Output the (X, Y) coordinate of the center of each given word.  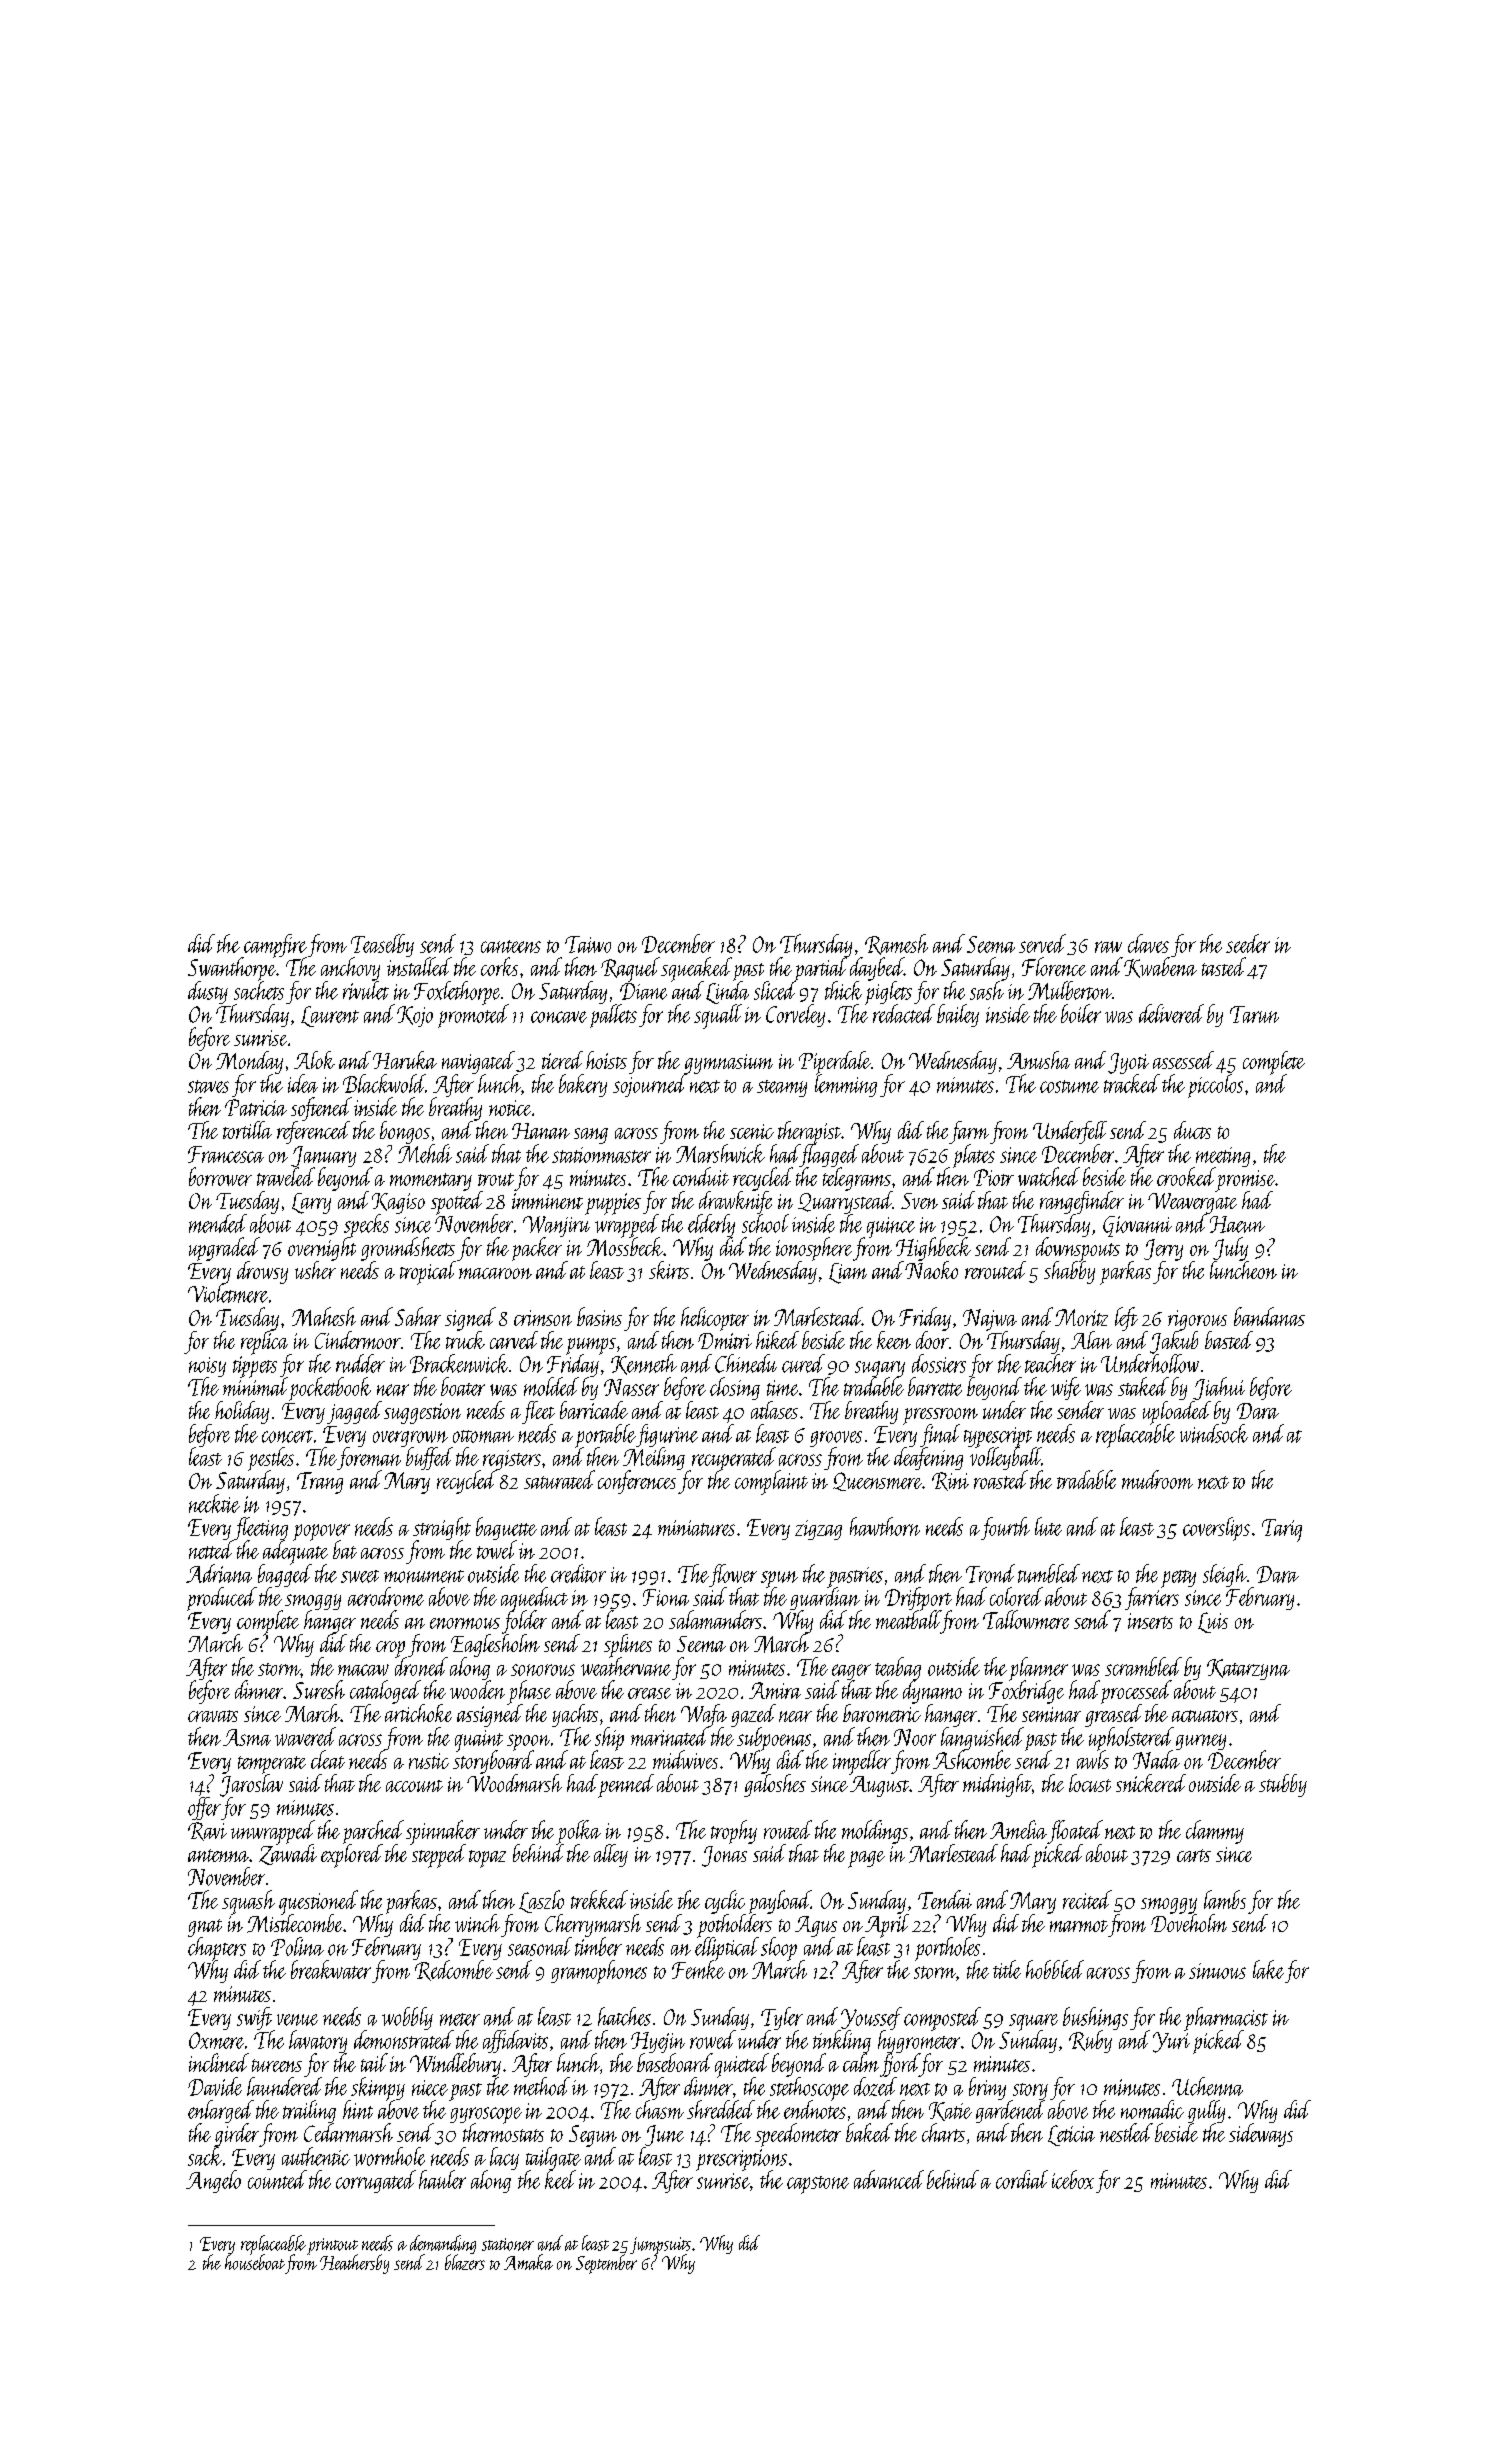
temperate (272, 1765)
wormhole (389, 2156)
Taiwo (588, 944)
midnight (997, 1785)
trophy (734, 1832)
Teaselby (382, 945)
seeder (1248, 943)
